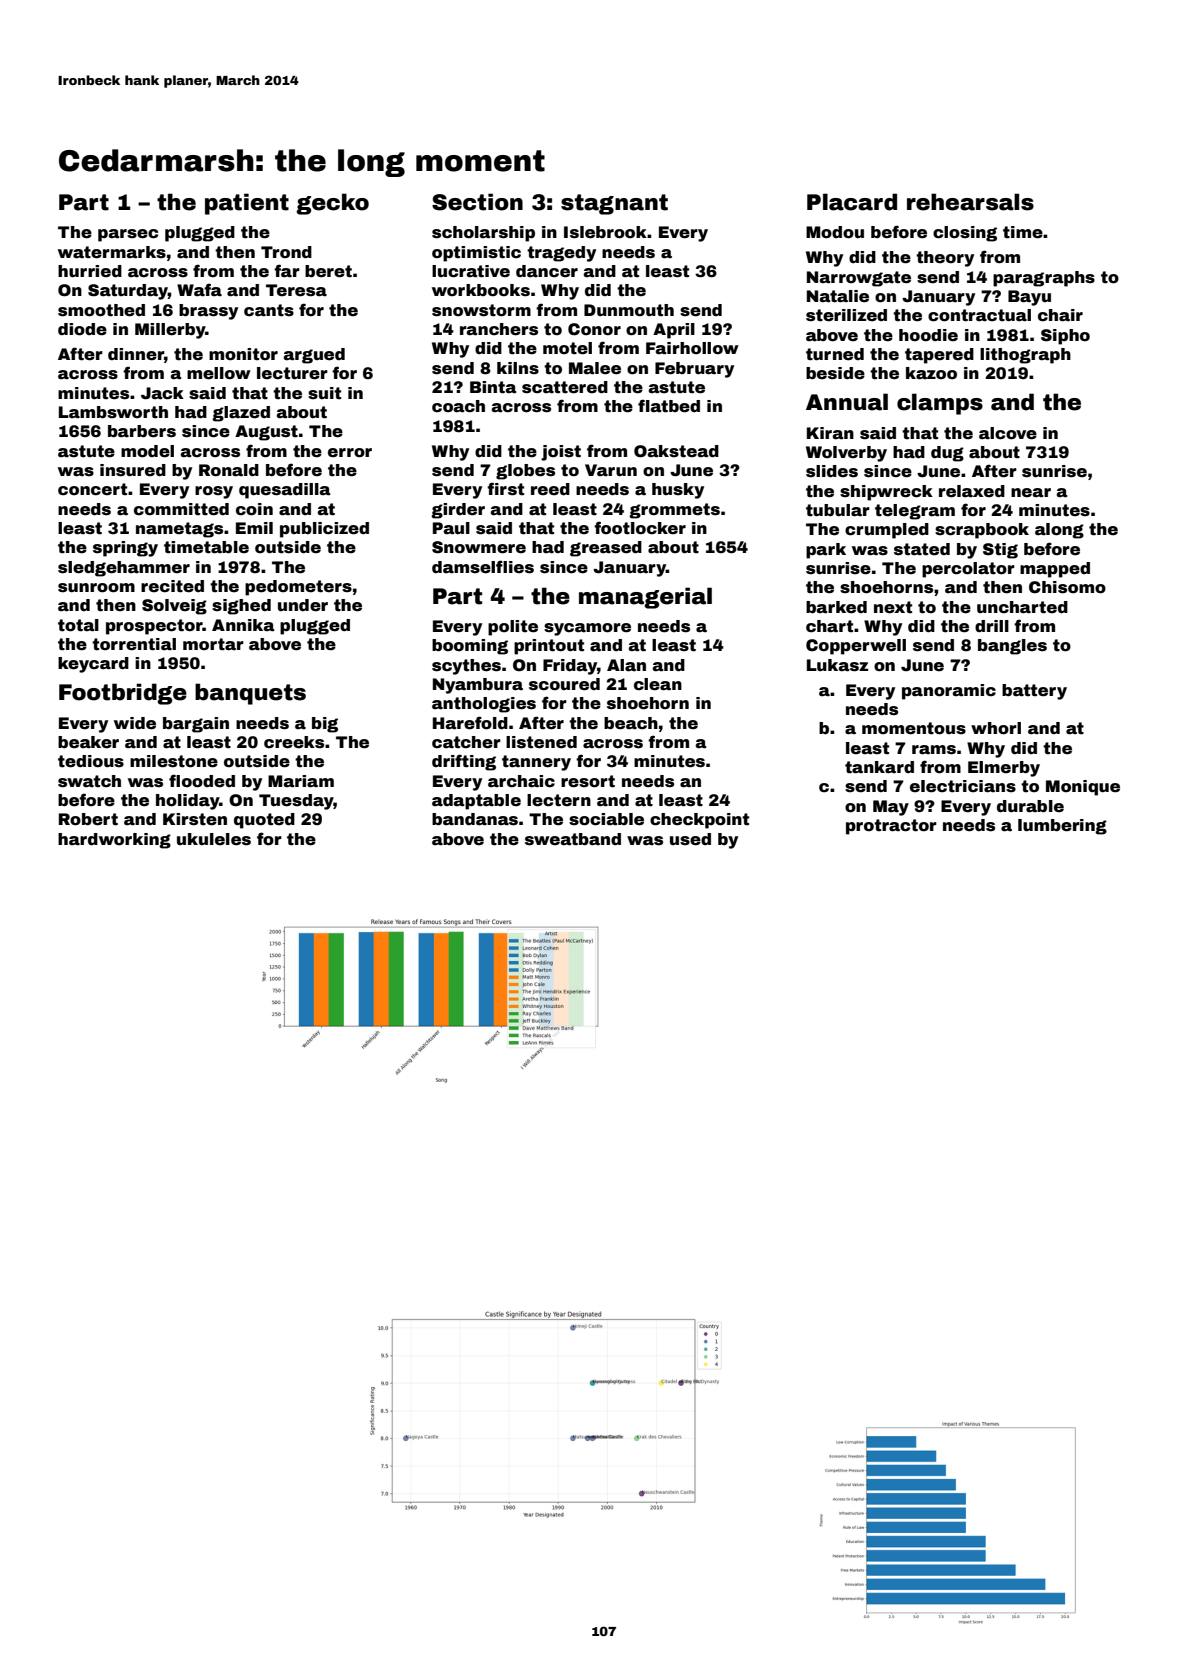 This screenshot has width=1182, height=1672. What do you see at coordinates (324, 530) in the screenshot?
I see `publicized` at bounding box center [324, 530].
